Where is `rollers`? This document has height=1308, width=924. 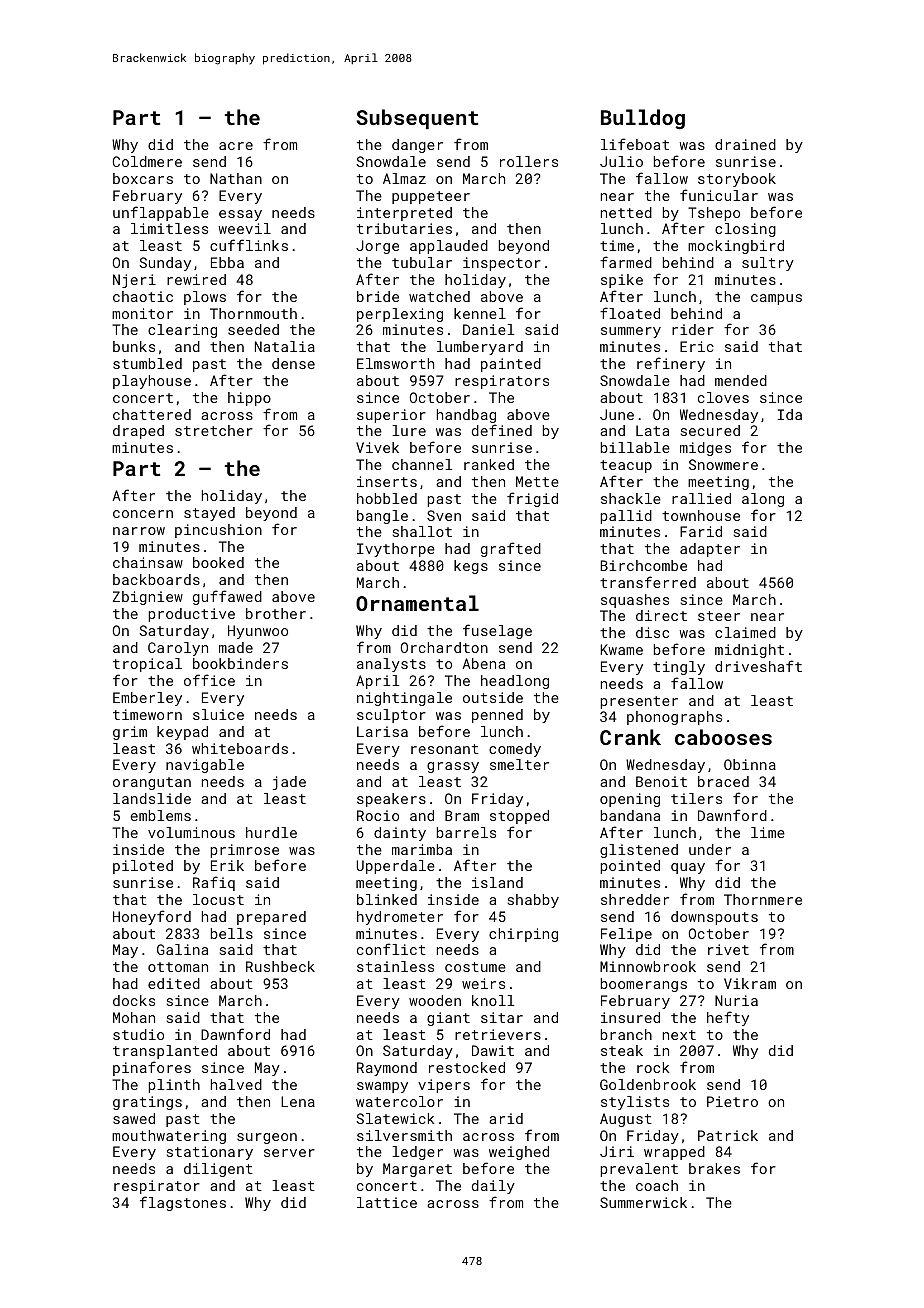
rollers is located at coordinates (529, 161).
